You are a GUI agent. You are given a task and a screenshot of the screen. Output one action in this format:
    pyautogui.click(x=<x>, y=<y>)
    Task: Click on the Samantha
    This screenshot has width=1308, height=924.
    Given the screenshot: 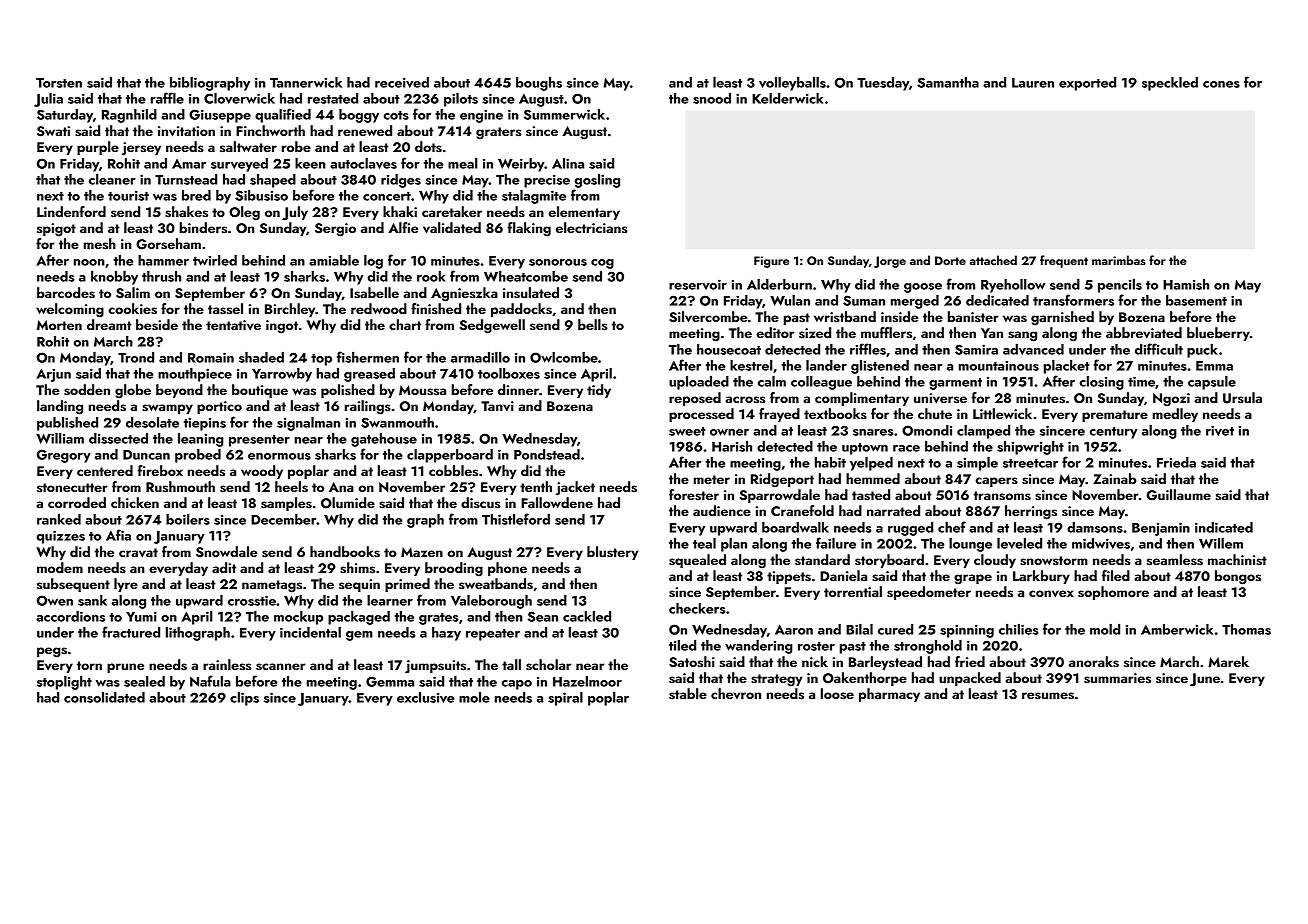 What is the action you would take?
    pyautogui.click(x=948, y=82)
